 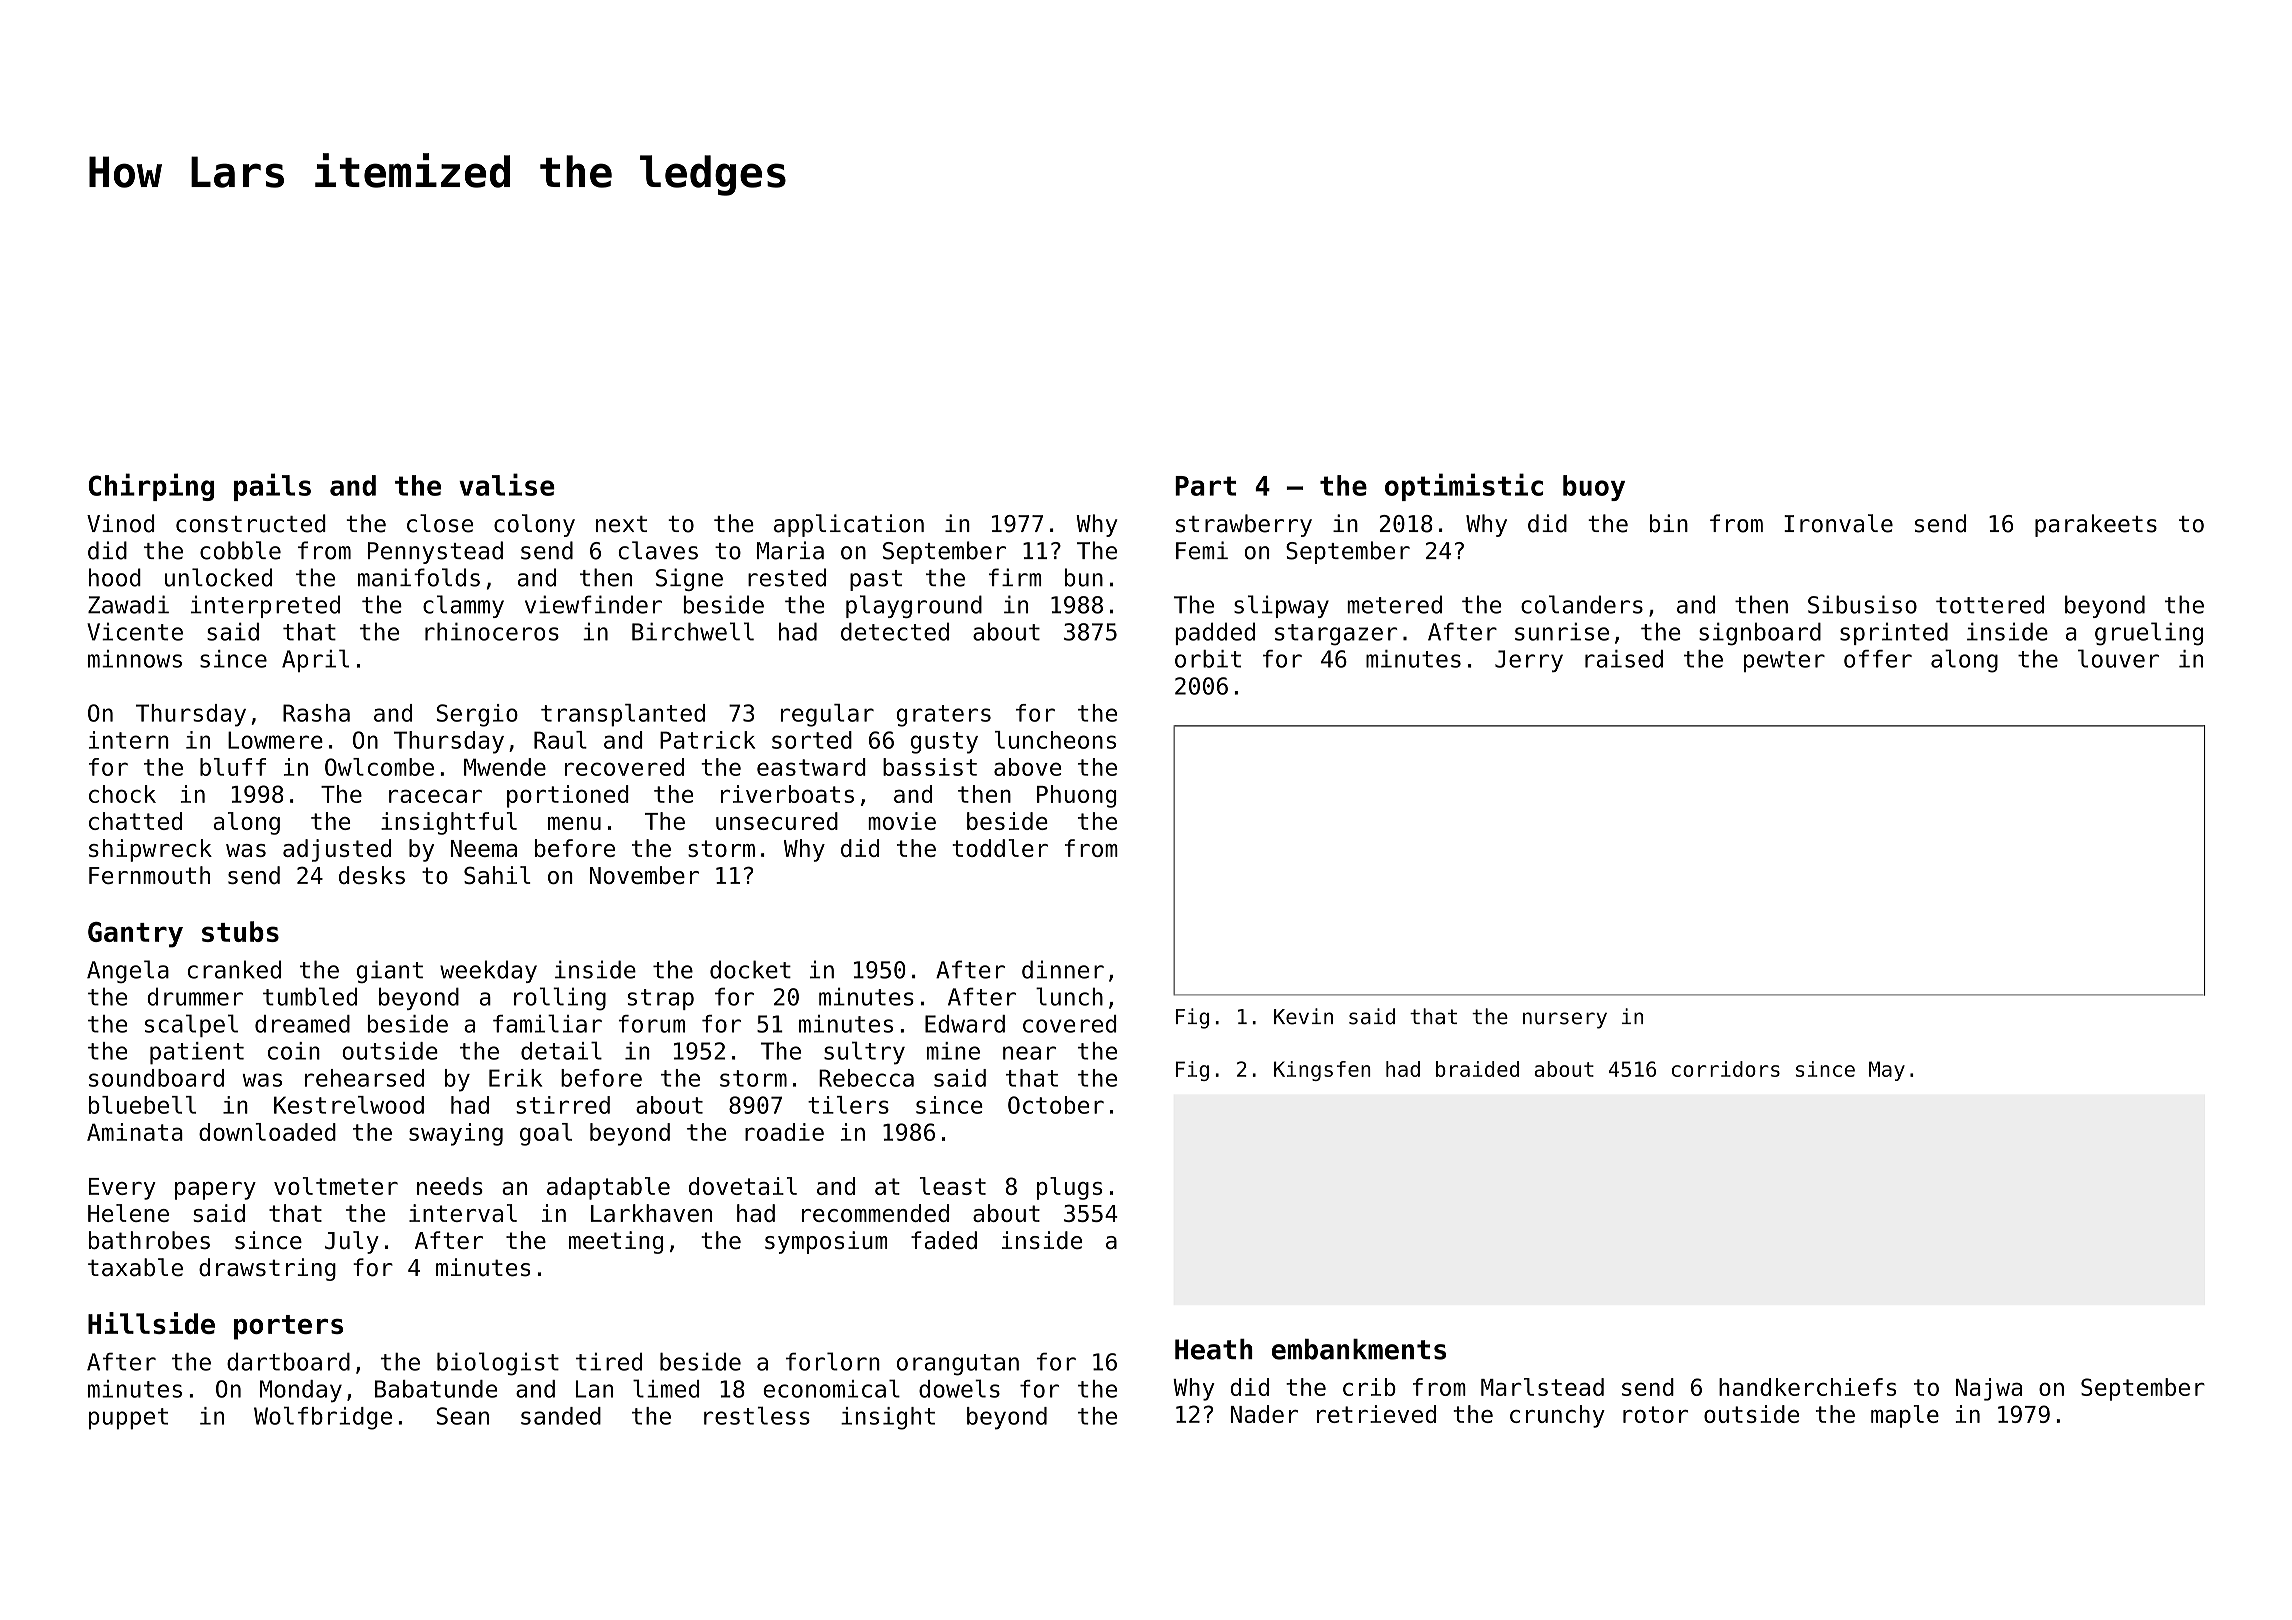 I want to click on valise, so click(x=507, y=484).
